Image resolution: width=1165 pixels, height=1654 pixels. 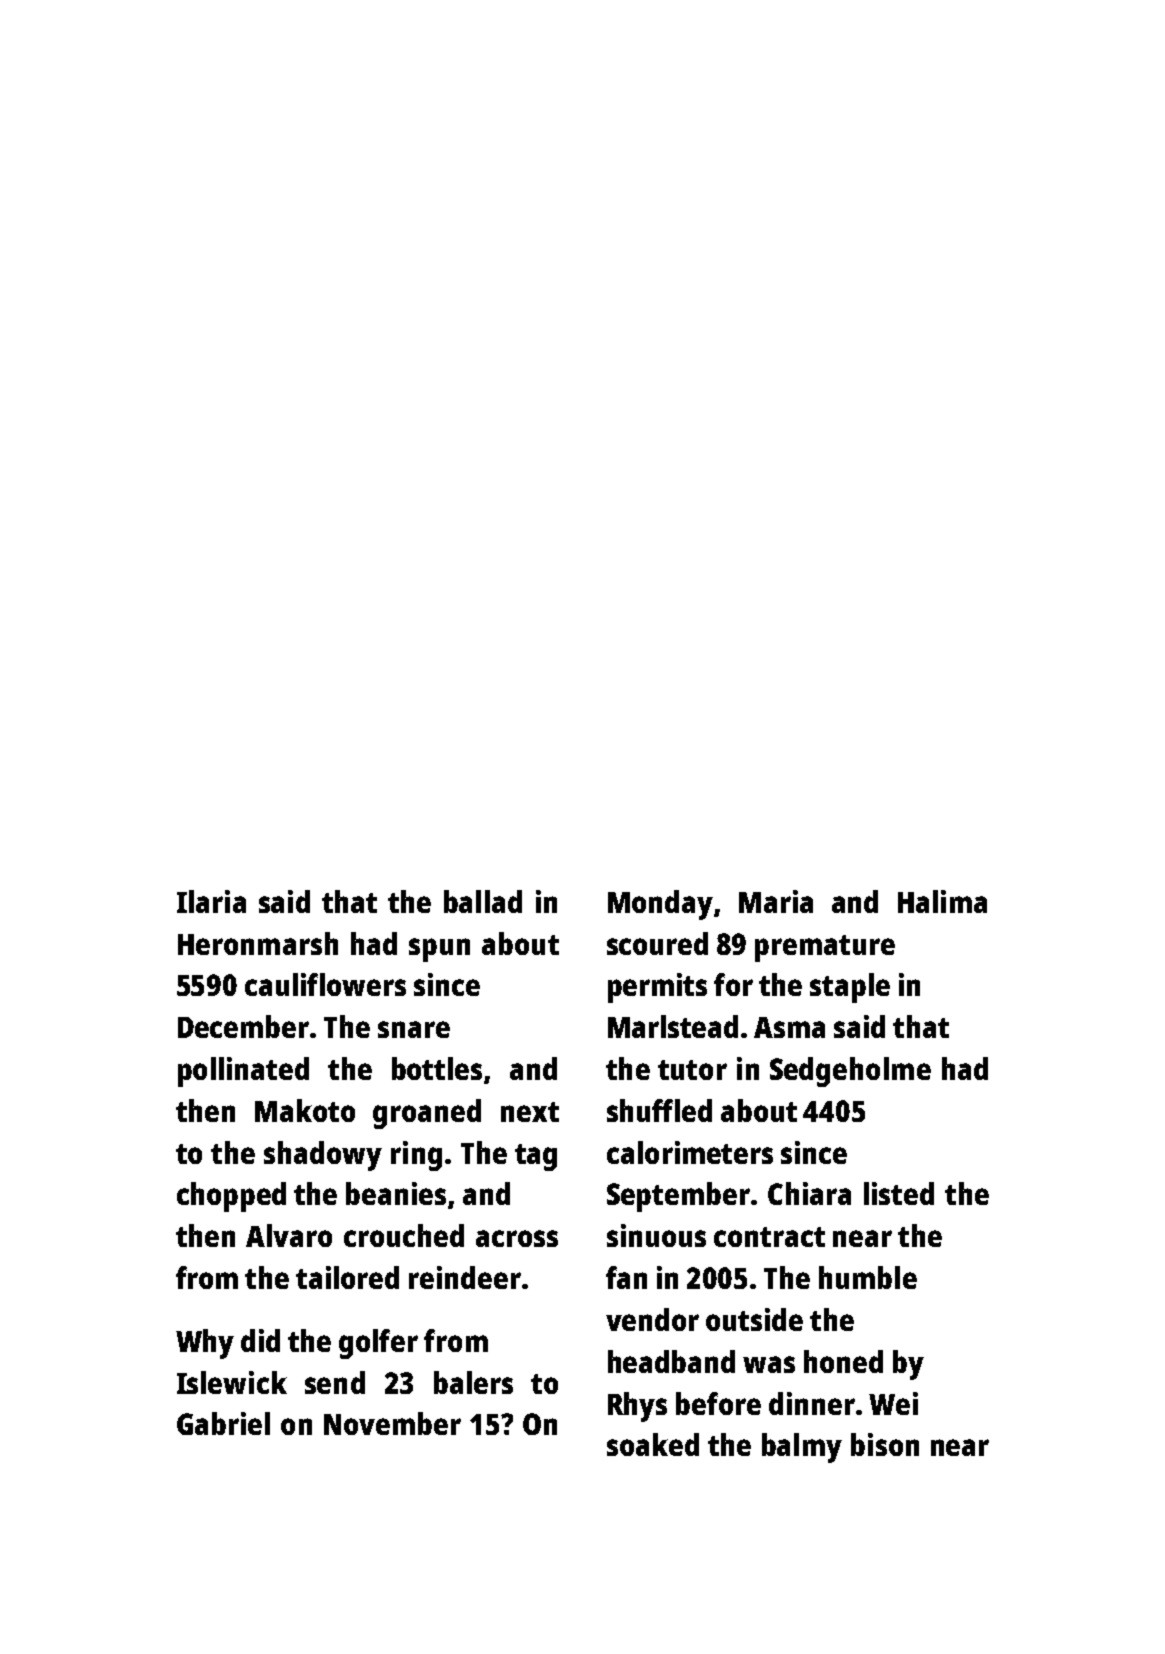 I want to click on across, so click(x=517, y=1238).
